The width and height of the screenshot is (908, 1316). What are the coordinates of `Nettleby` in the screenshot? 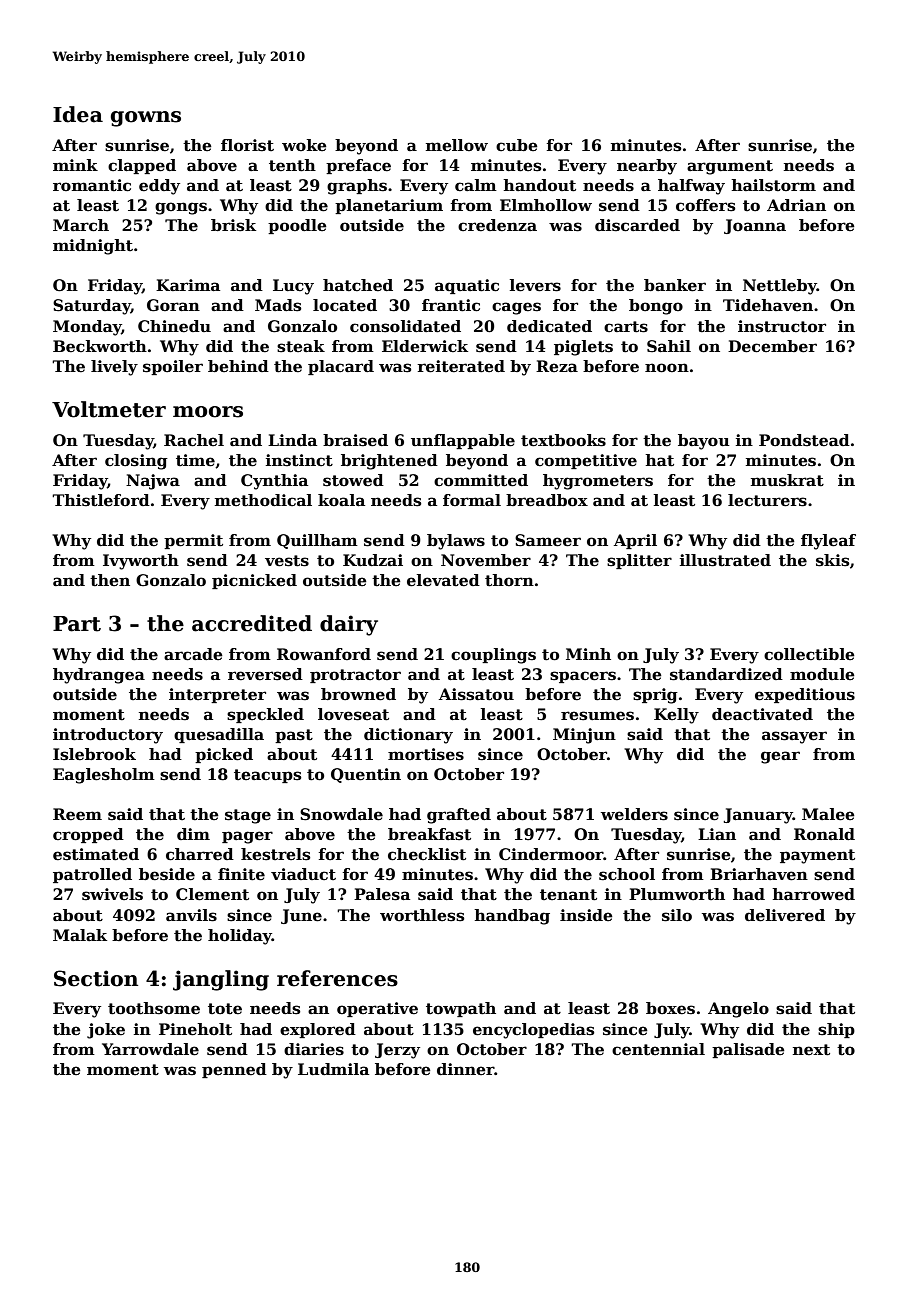 It's located at (780, 287).
